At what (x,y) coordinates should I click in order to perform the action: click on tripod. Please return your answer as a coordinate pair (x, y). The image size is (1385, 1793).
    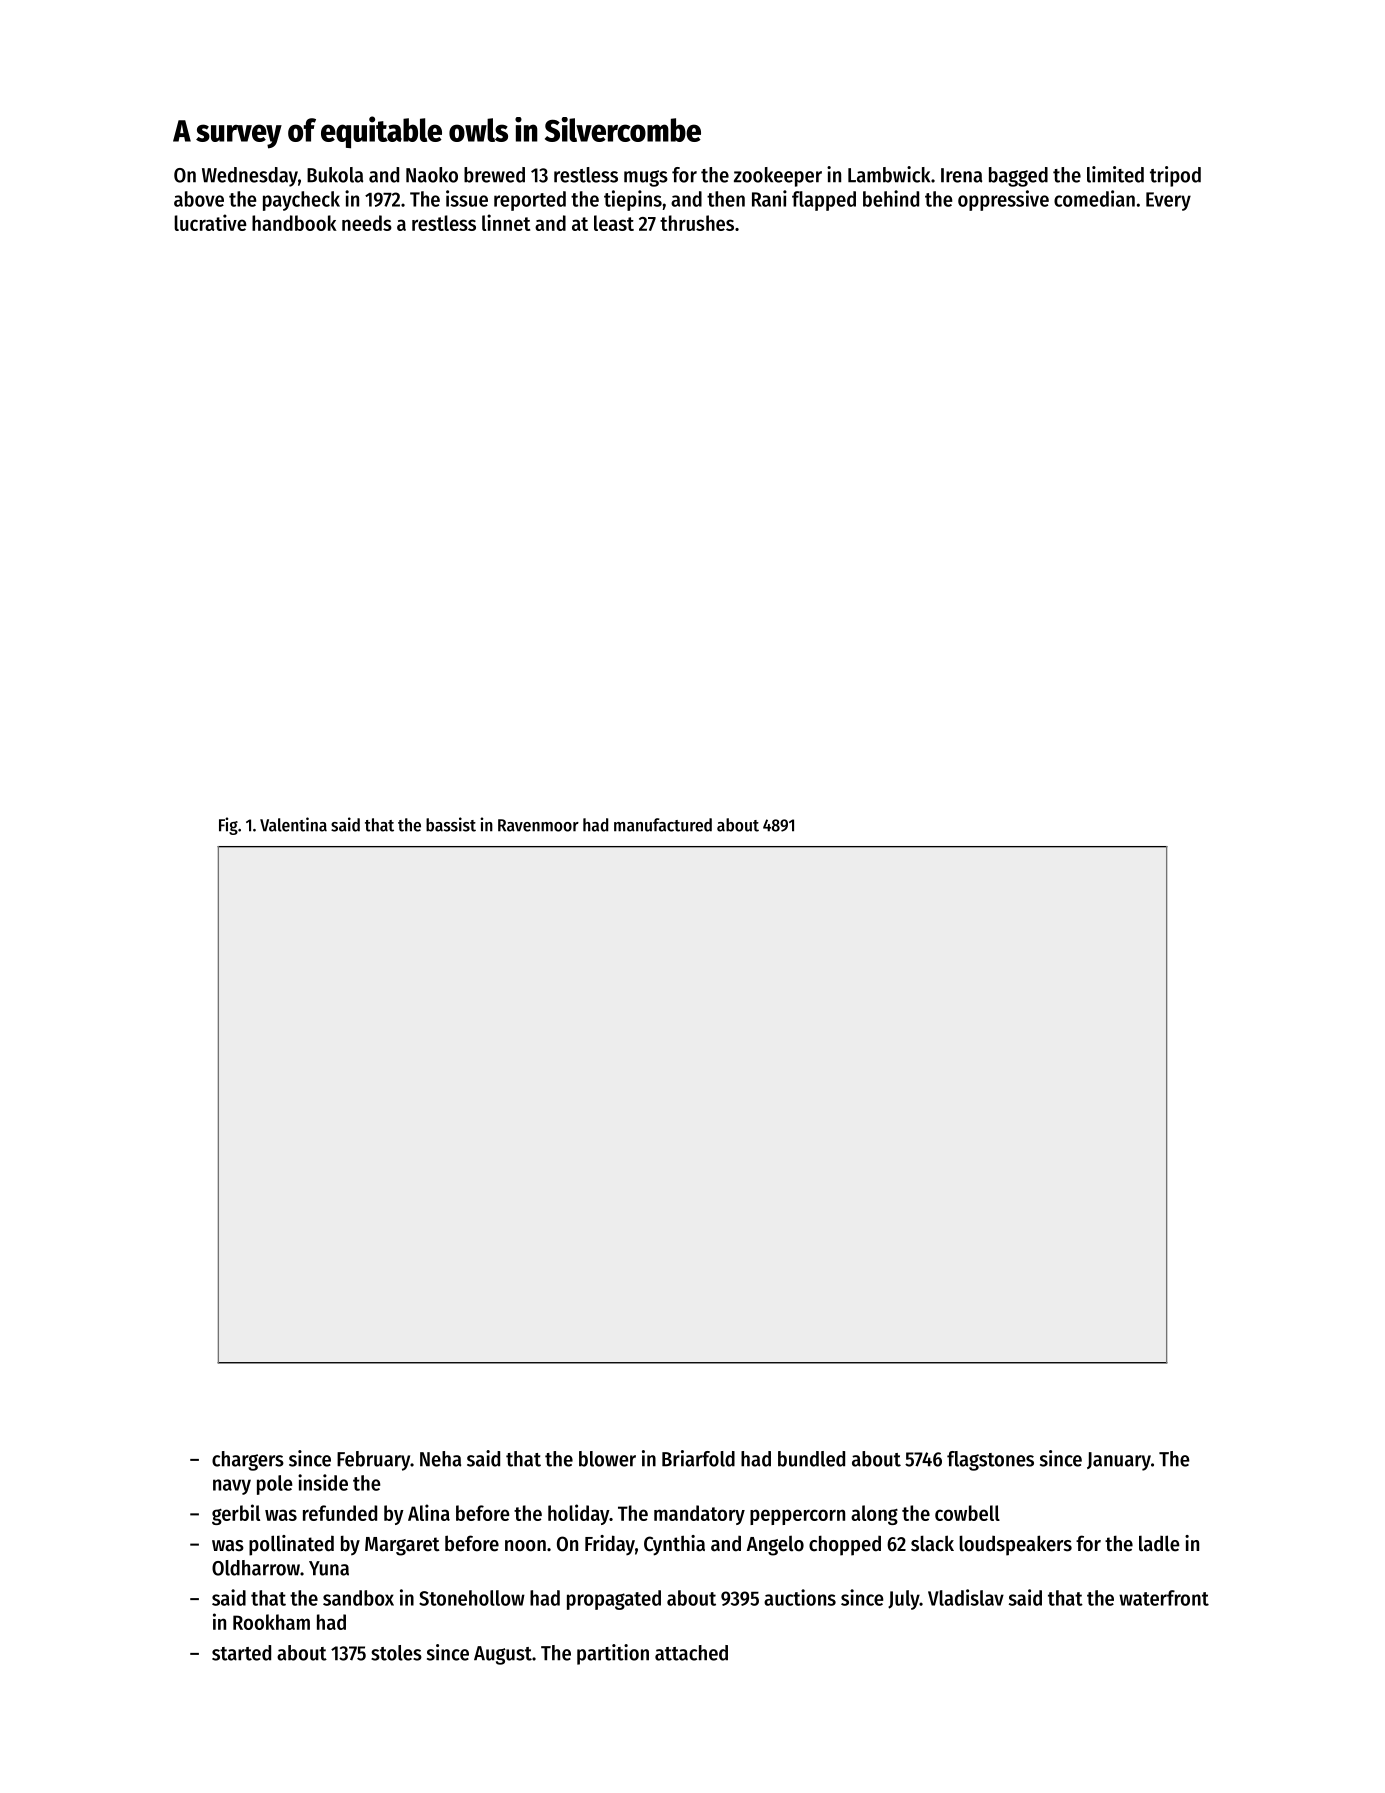
    Looking at the image, I should click on (1175, 176).
